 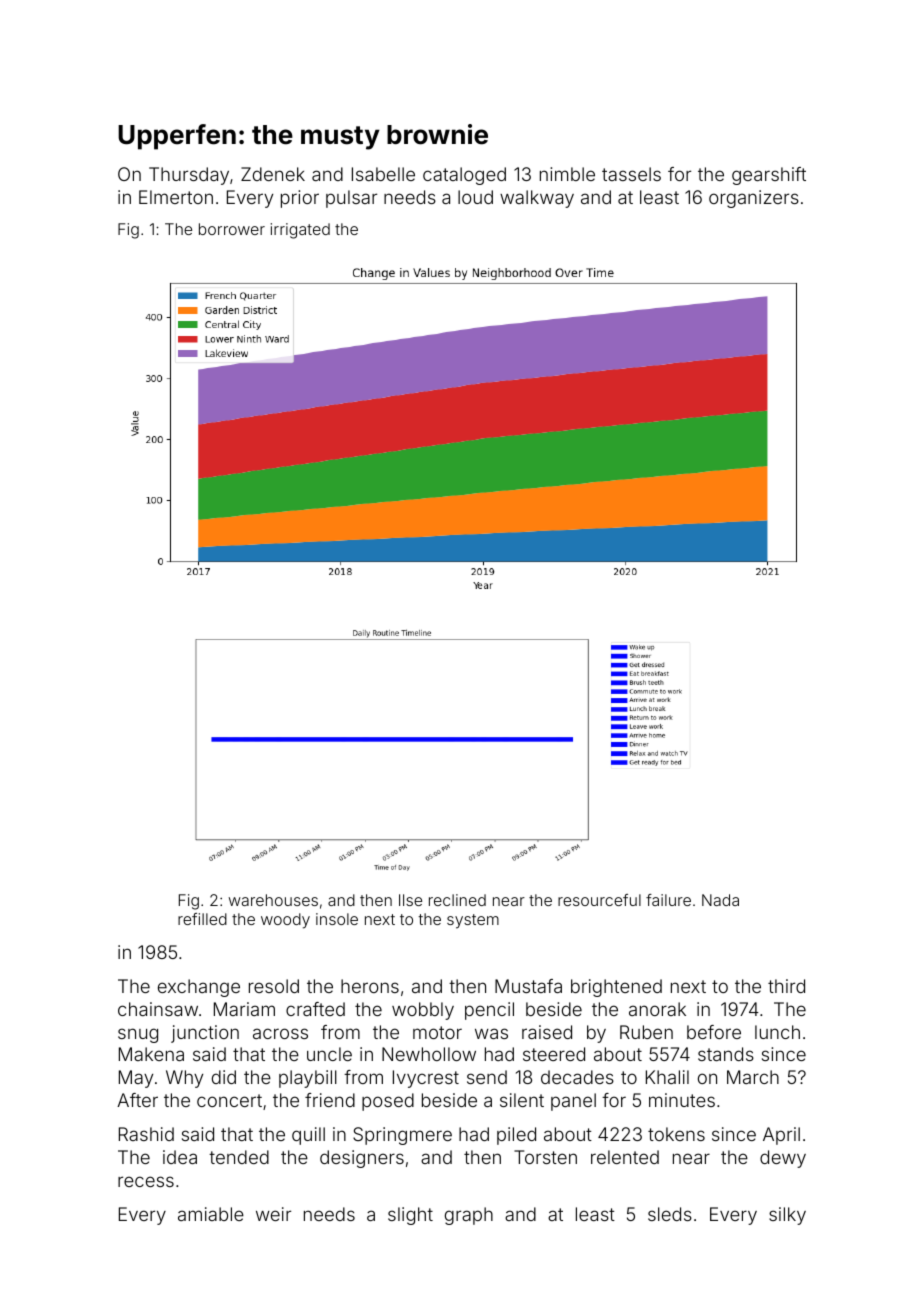 I want to click on tassels, so click(x=631, y=174).
